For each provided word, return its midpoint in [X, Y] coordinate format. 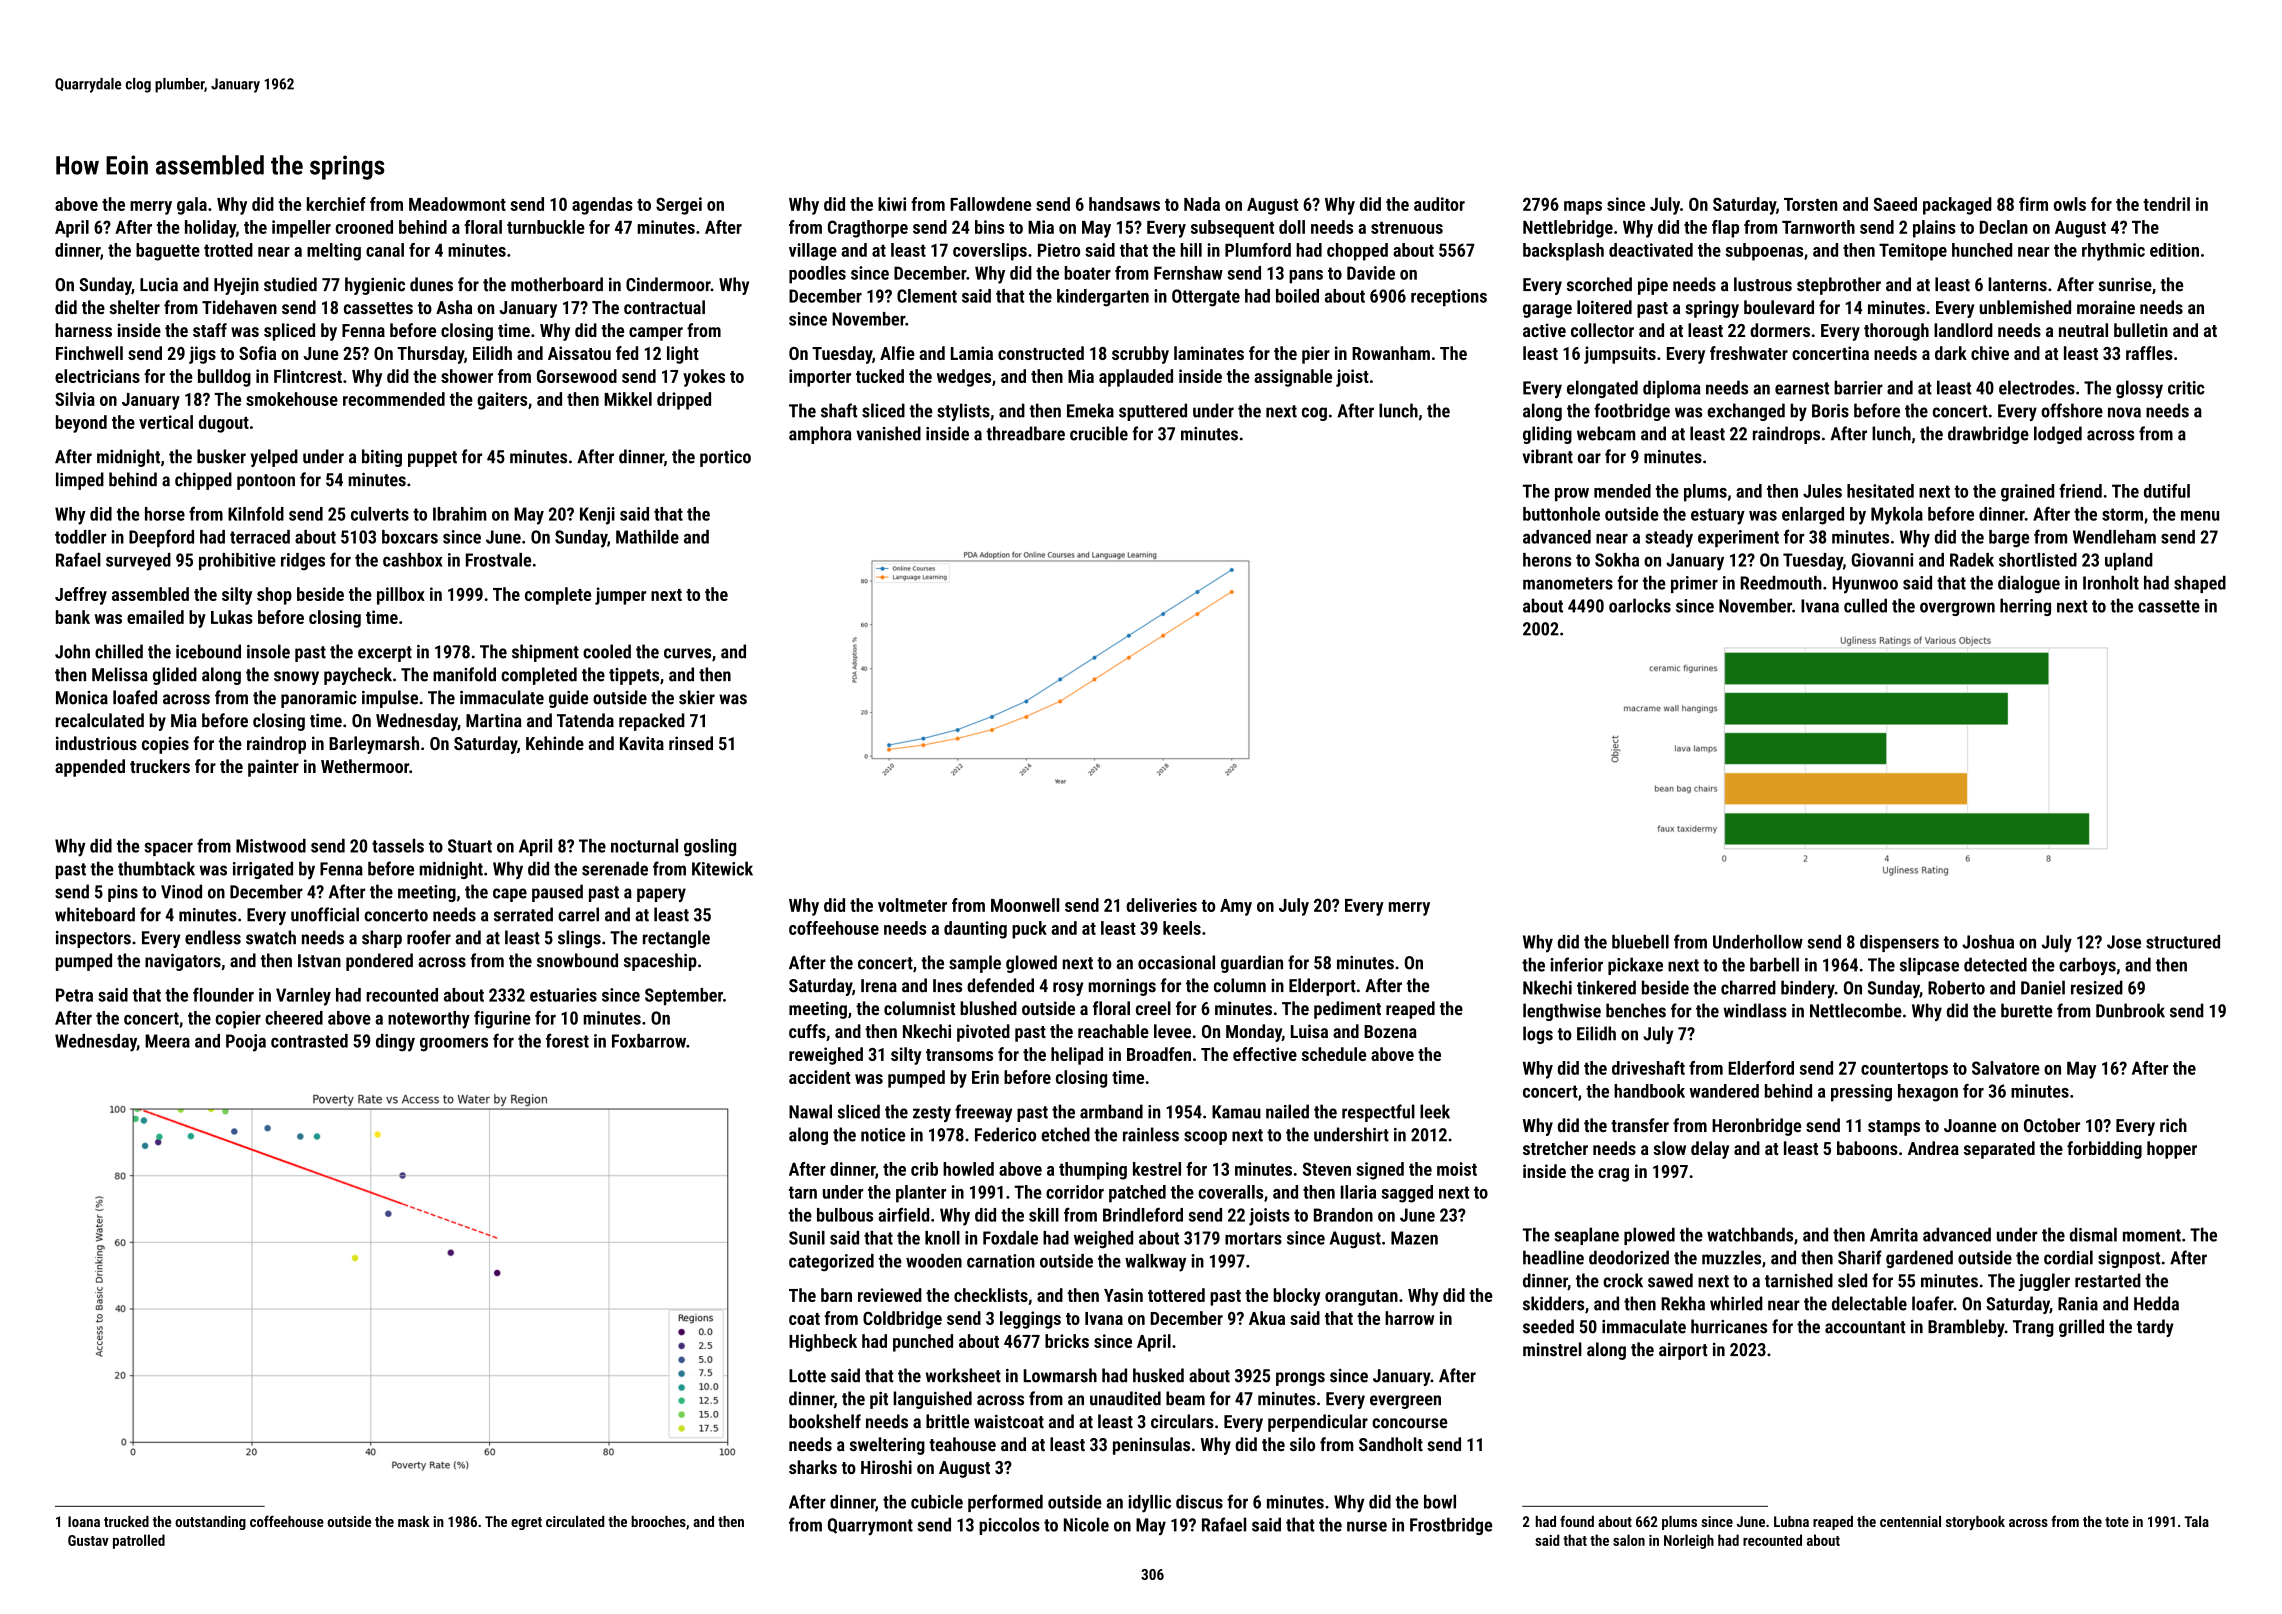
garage [1547, 311]
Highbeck [823, 1343]
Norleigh [1689, 1541]
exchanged [1746, 412]
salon [1629, 1540]
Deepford [161, 538]
